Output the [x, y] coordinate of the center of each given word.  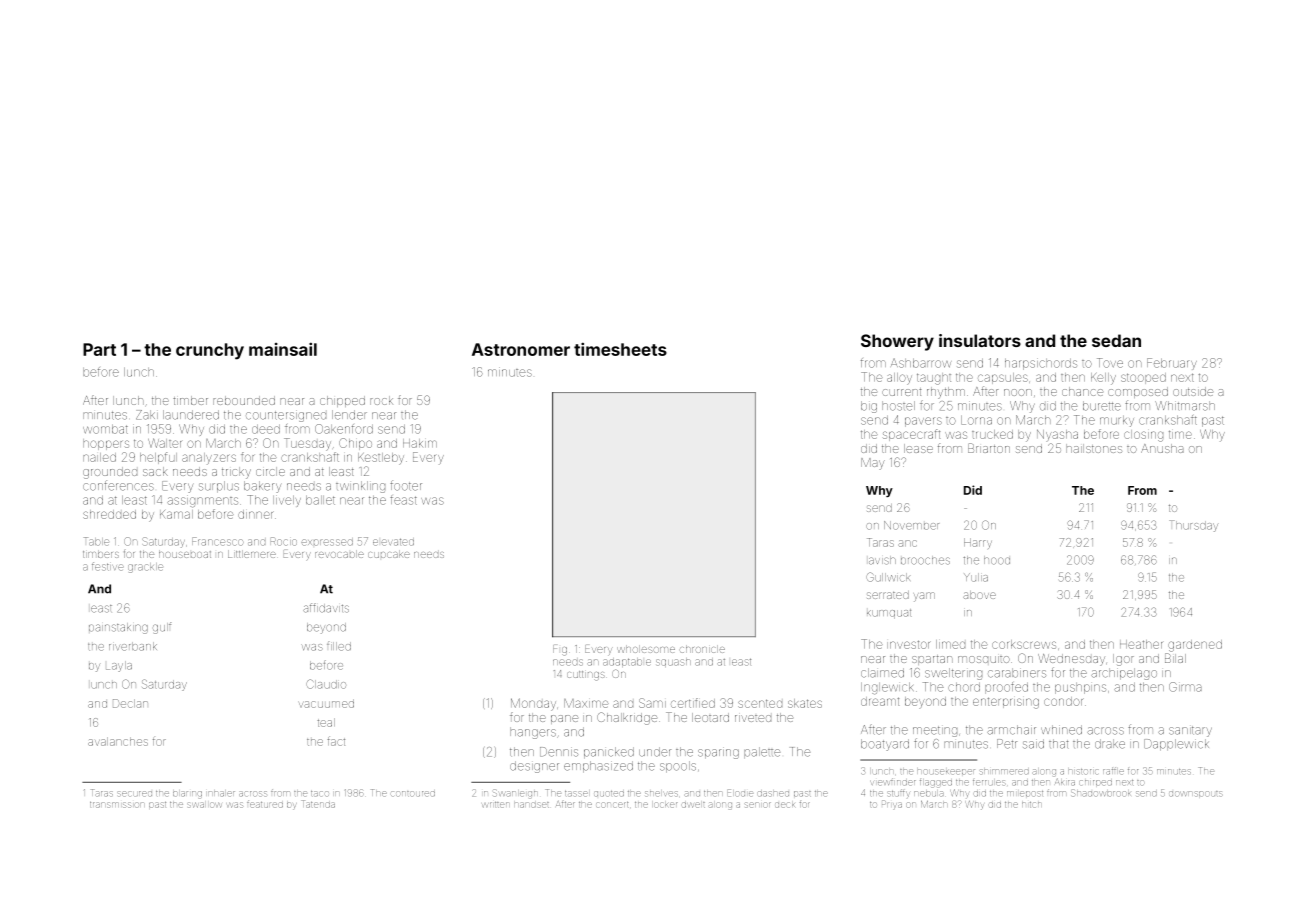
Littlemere [252, 554]
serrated [888, 595]
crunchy [210, 351]
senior [758, 805]
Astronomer [521, 349]
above [979, 595]
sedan [1116, 340]
